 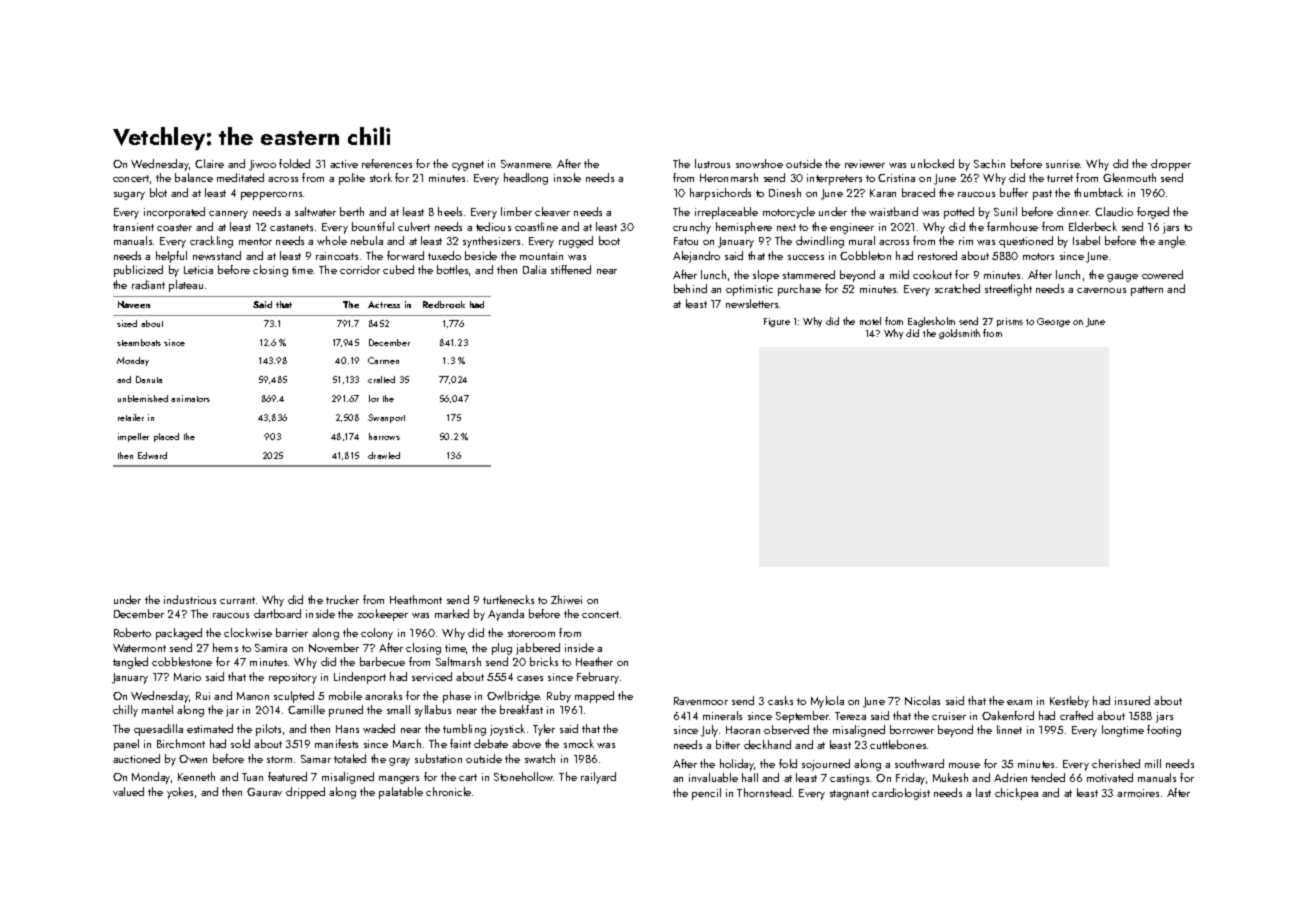 What do you see at coordinates (566, 599) in the document?
I see `Zhiwei` at bounding box center [566, 599].
